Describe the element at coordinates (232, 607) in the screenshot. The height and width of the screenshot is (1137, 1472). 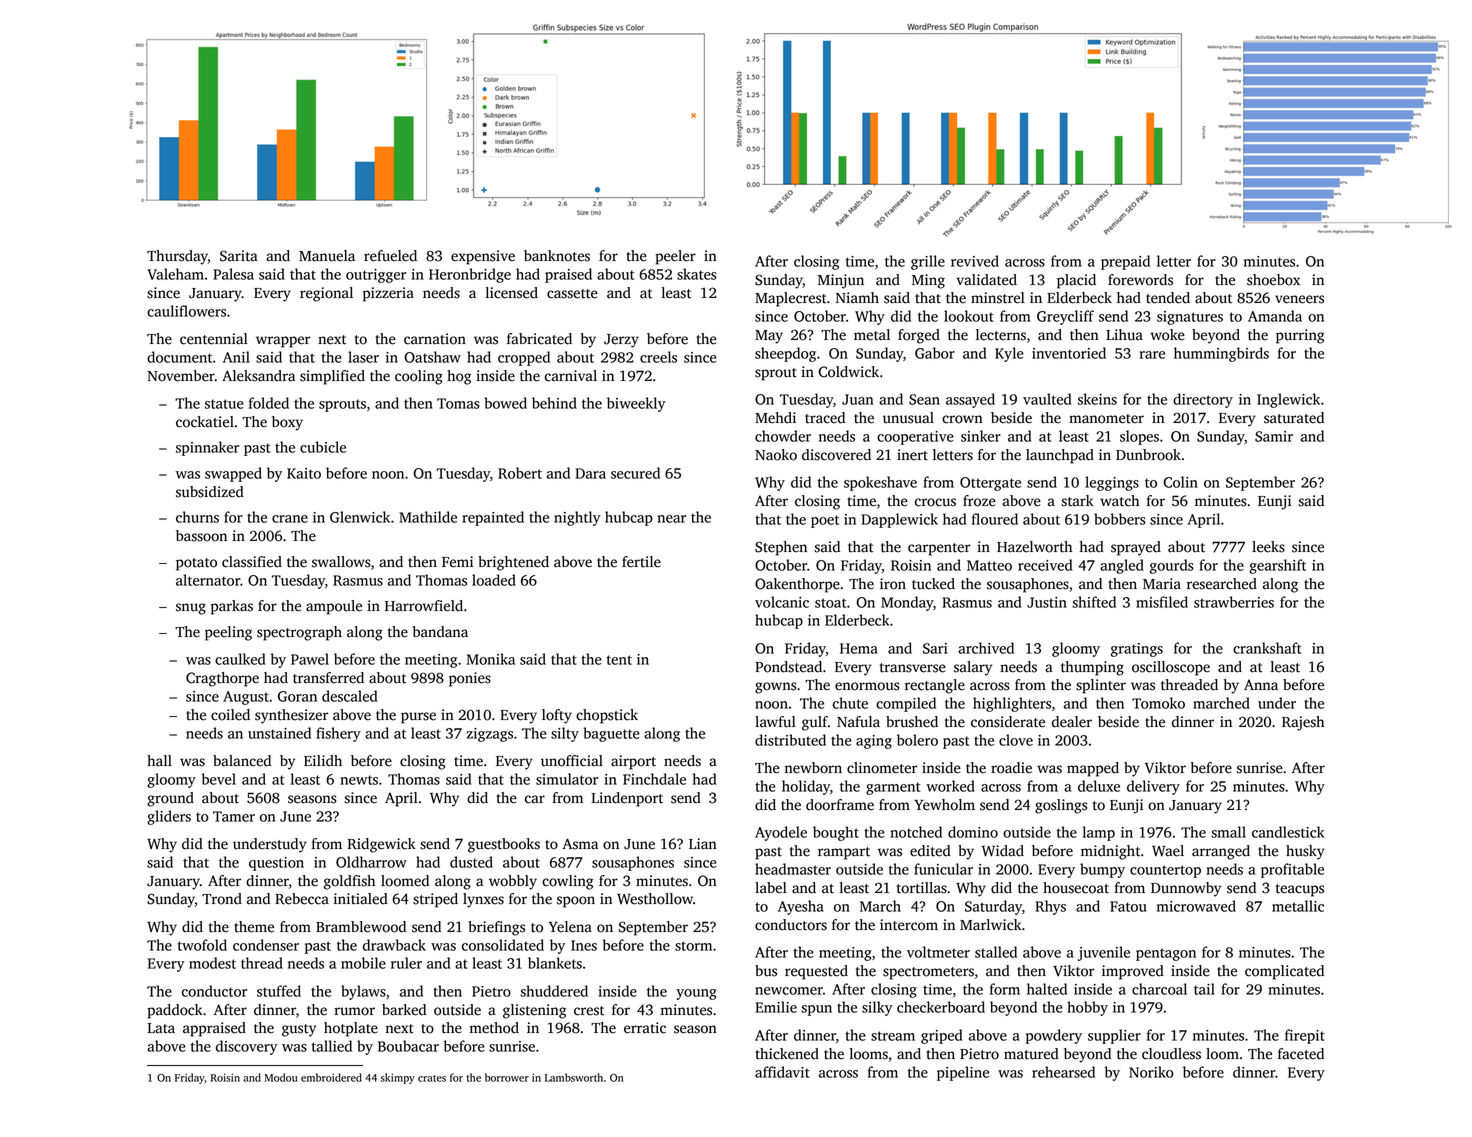
I see `parkas` at that location.
